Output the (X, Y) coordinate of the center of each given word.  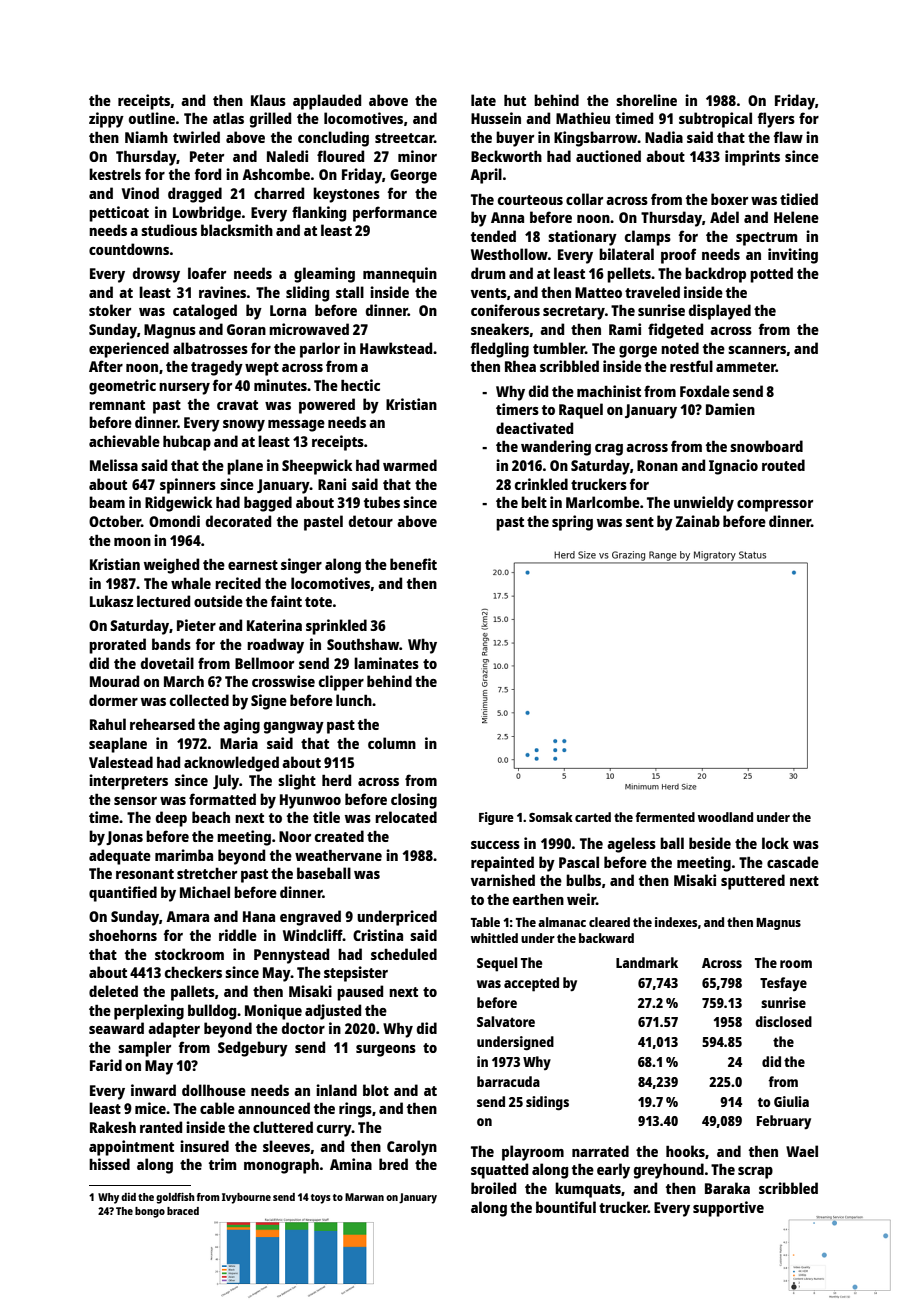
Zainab (698, 521)
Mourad (114, 681)
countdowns (129, 249)
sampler (144, 1049)
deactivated (534, 428)
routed (783, 465)
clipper (341, 683)
